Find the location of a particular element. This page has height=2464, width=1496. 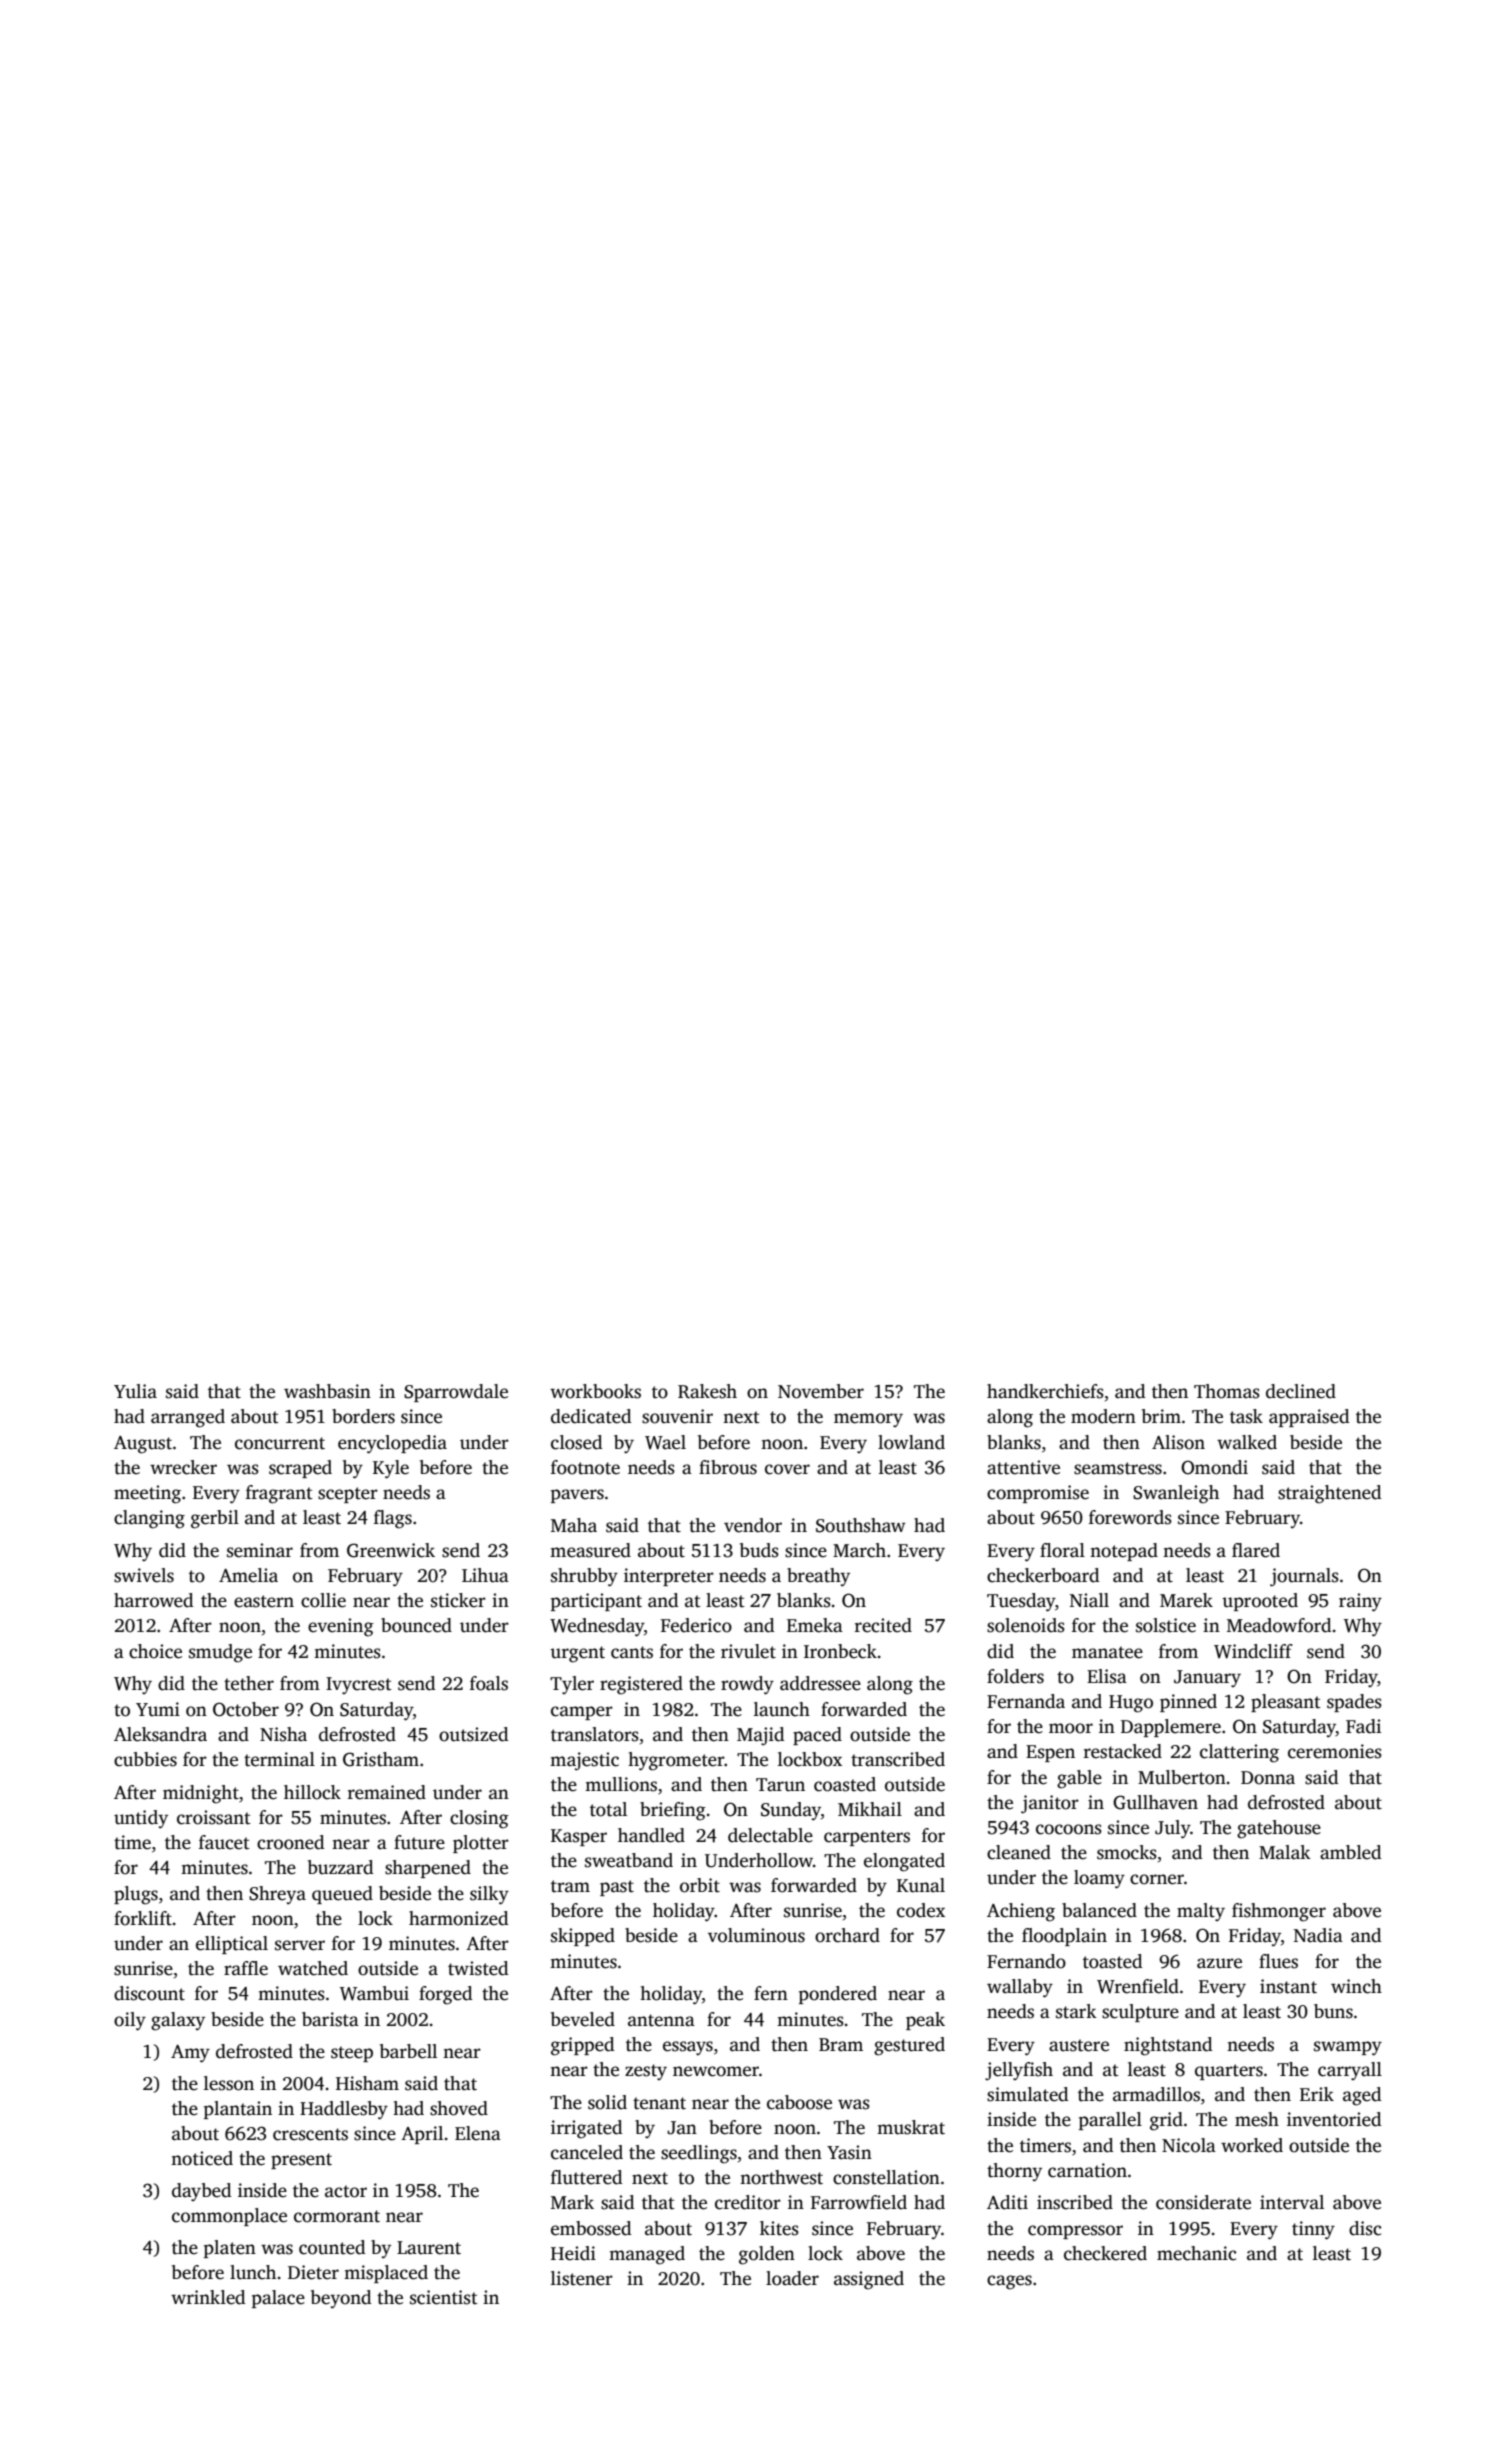

orbit is located at coordinates (700, 1885).
